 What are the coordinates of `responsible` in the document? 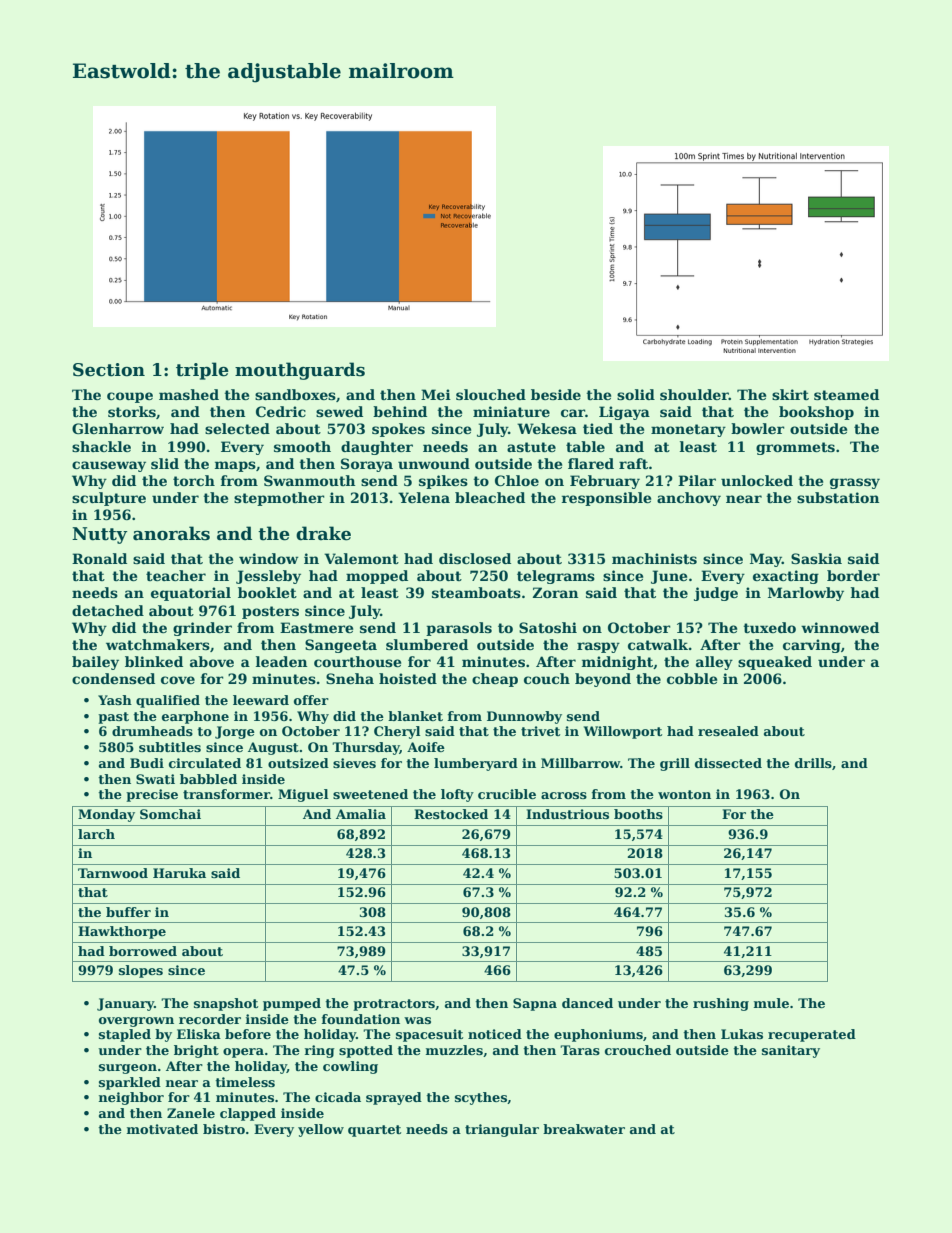 It's located at (606, 499).
